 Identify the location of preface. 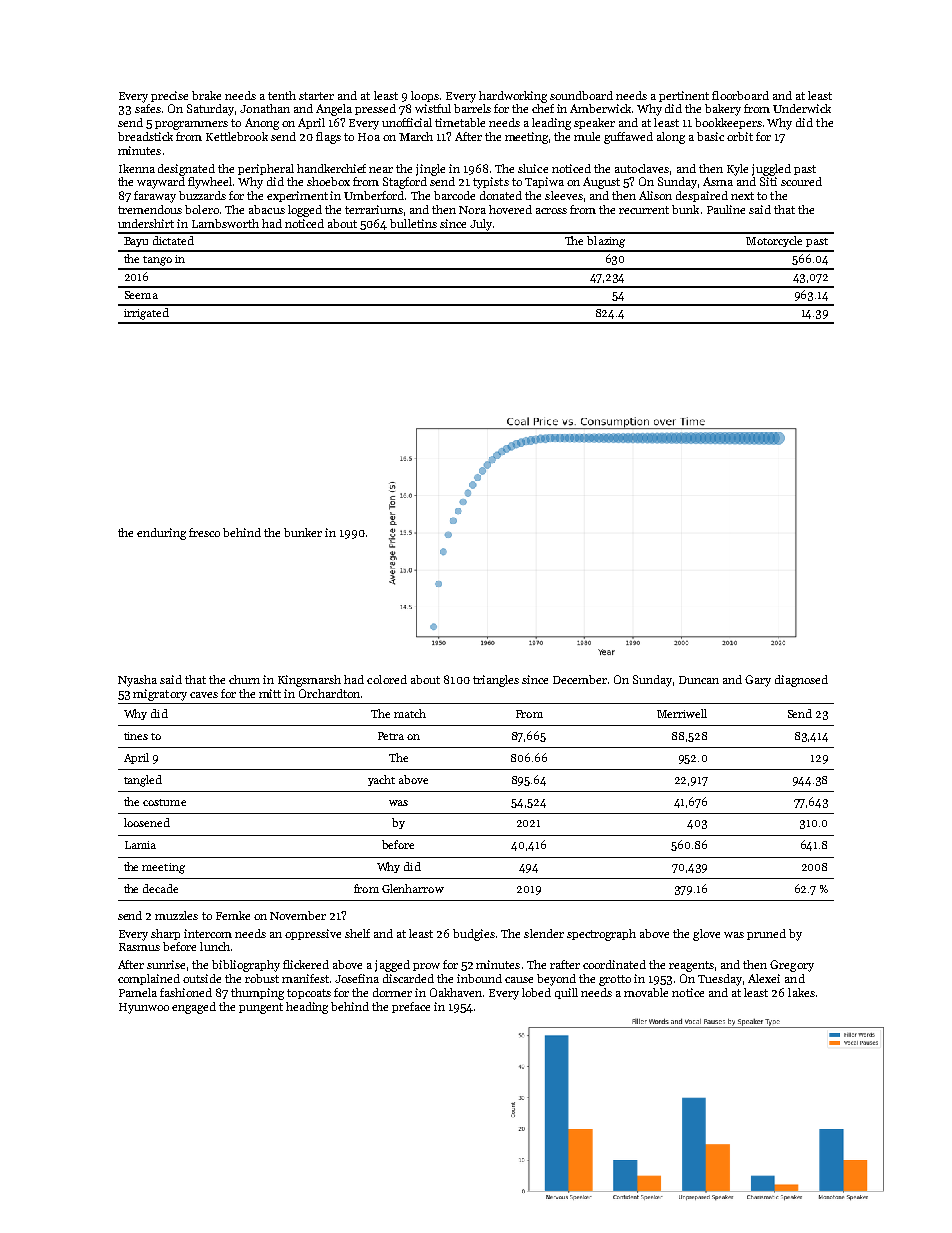
(411, 1007).
